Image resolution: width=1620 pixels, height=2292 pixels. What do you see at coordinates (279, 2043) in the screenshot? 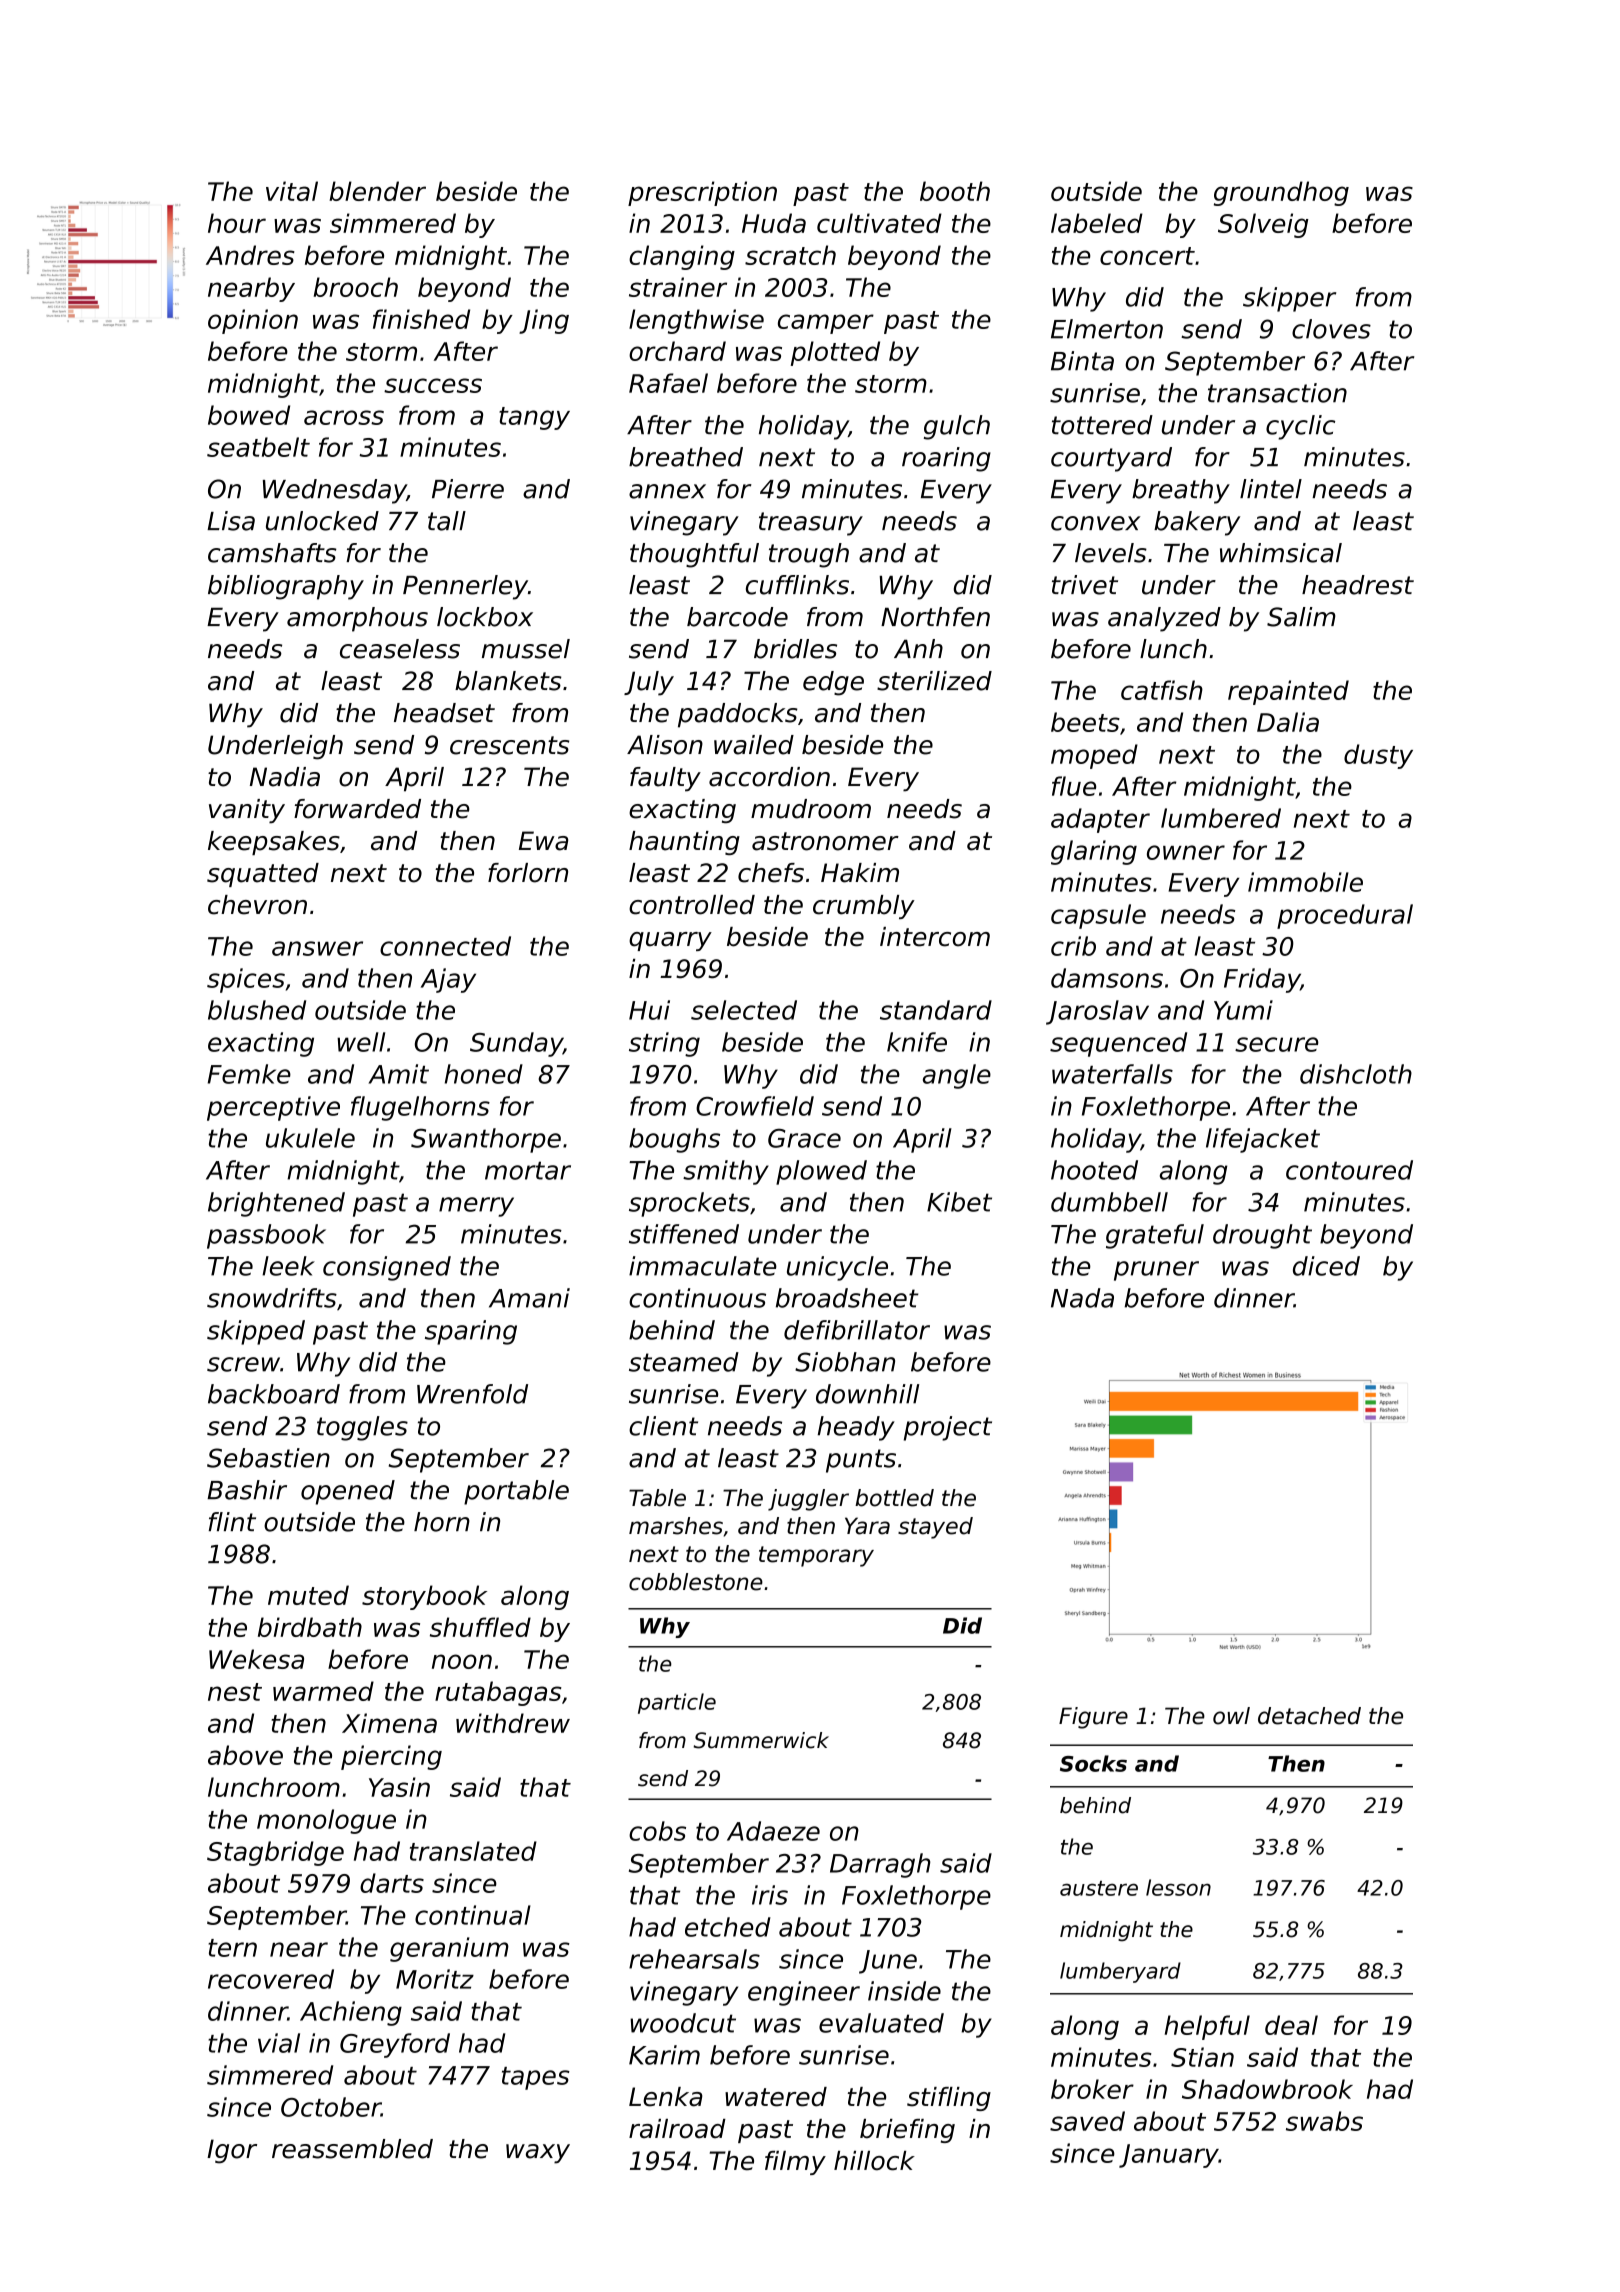
I see `vial` at bounding box center [279, 2043].
